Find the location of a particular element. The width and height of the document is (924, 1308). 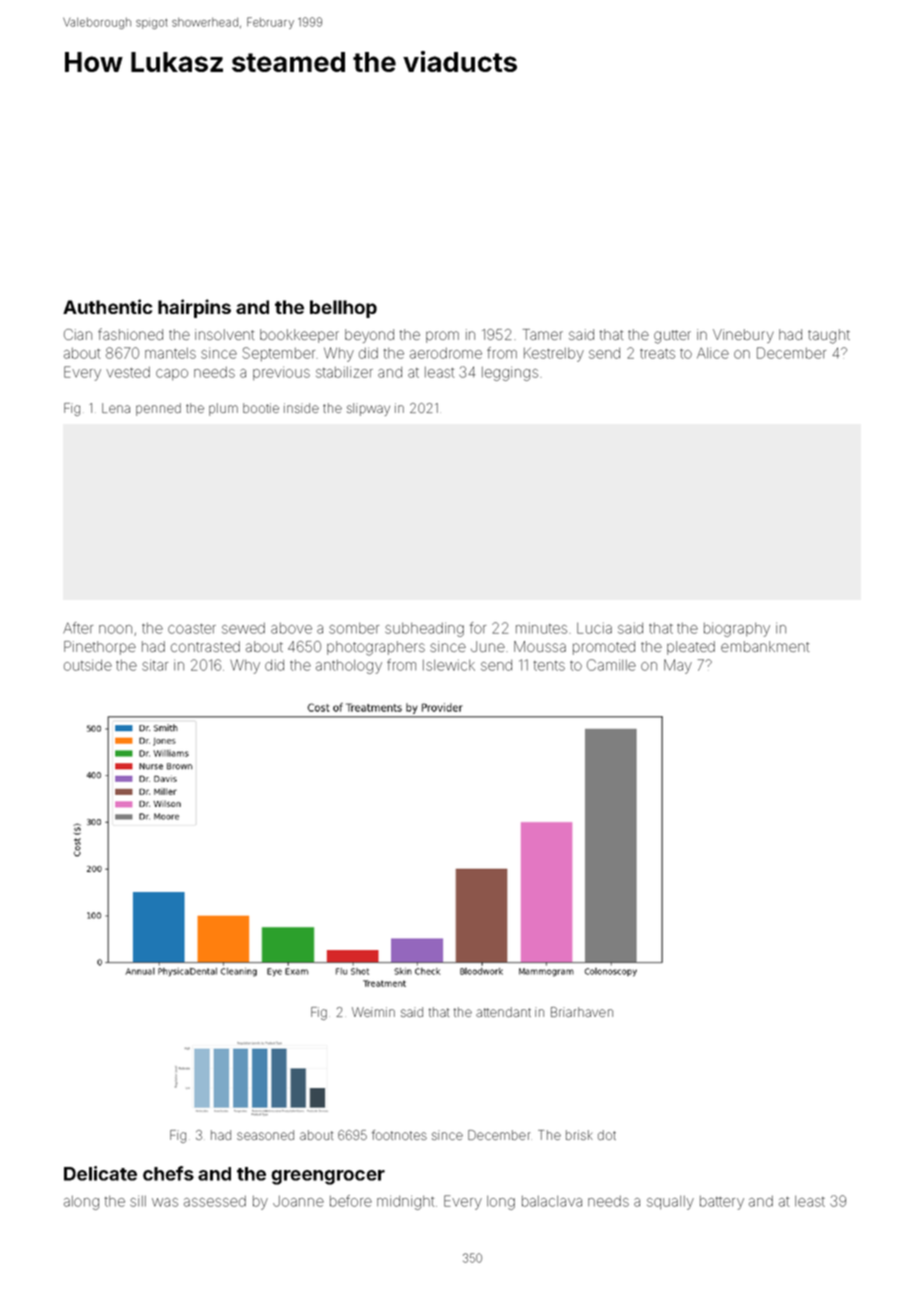

dot is located at coordinates (607, 1135).
